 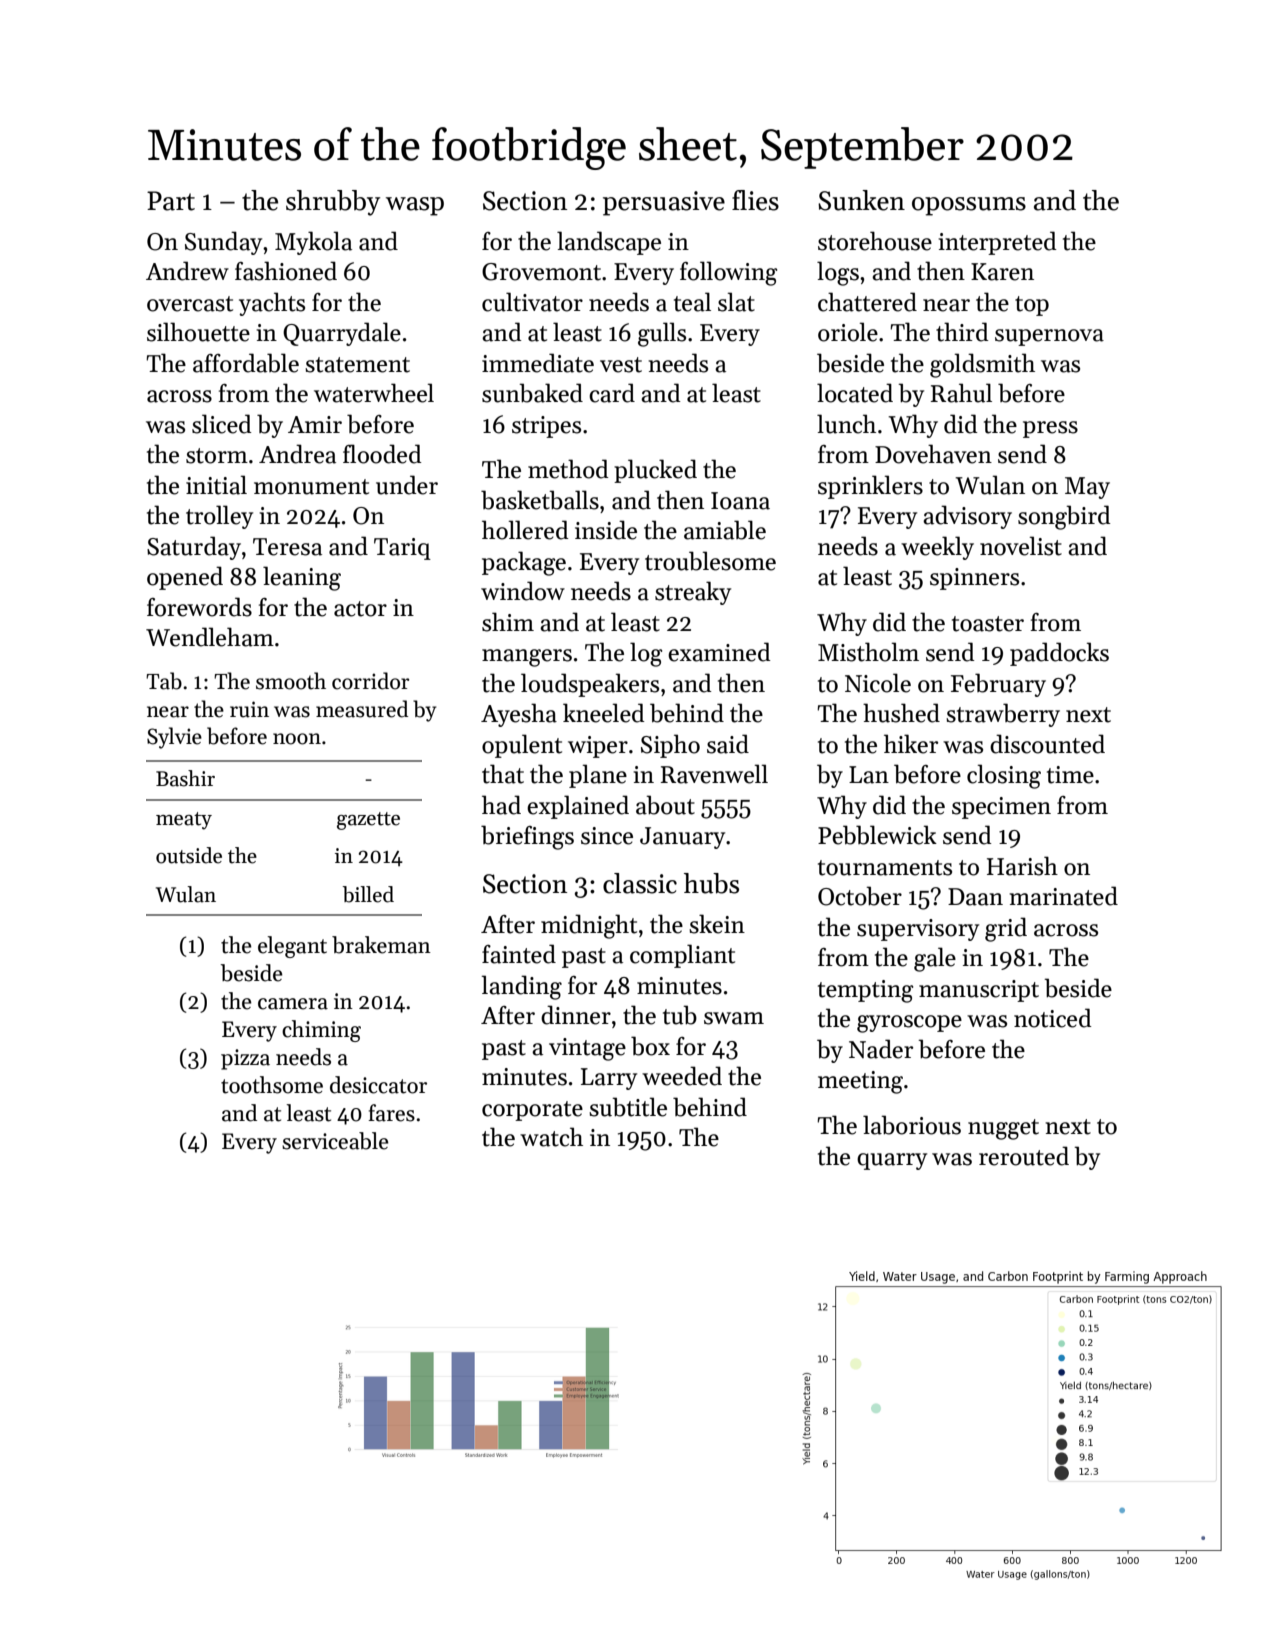 What do you see at coordinates (1064, 517) in the document?
I see `songbird` at bounding box center [1064, 517].
